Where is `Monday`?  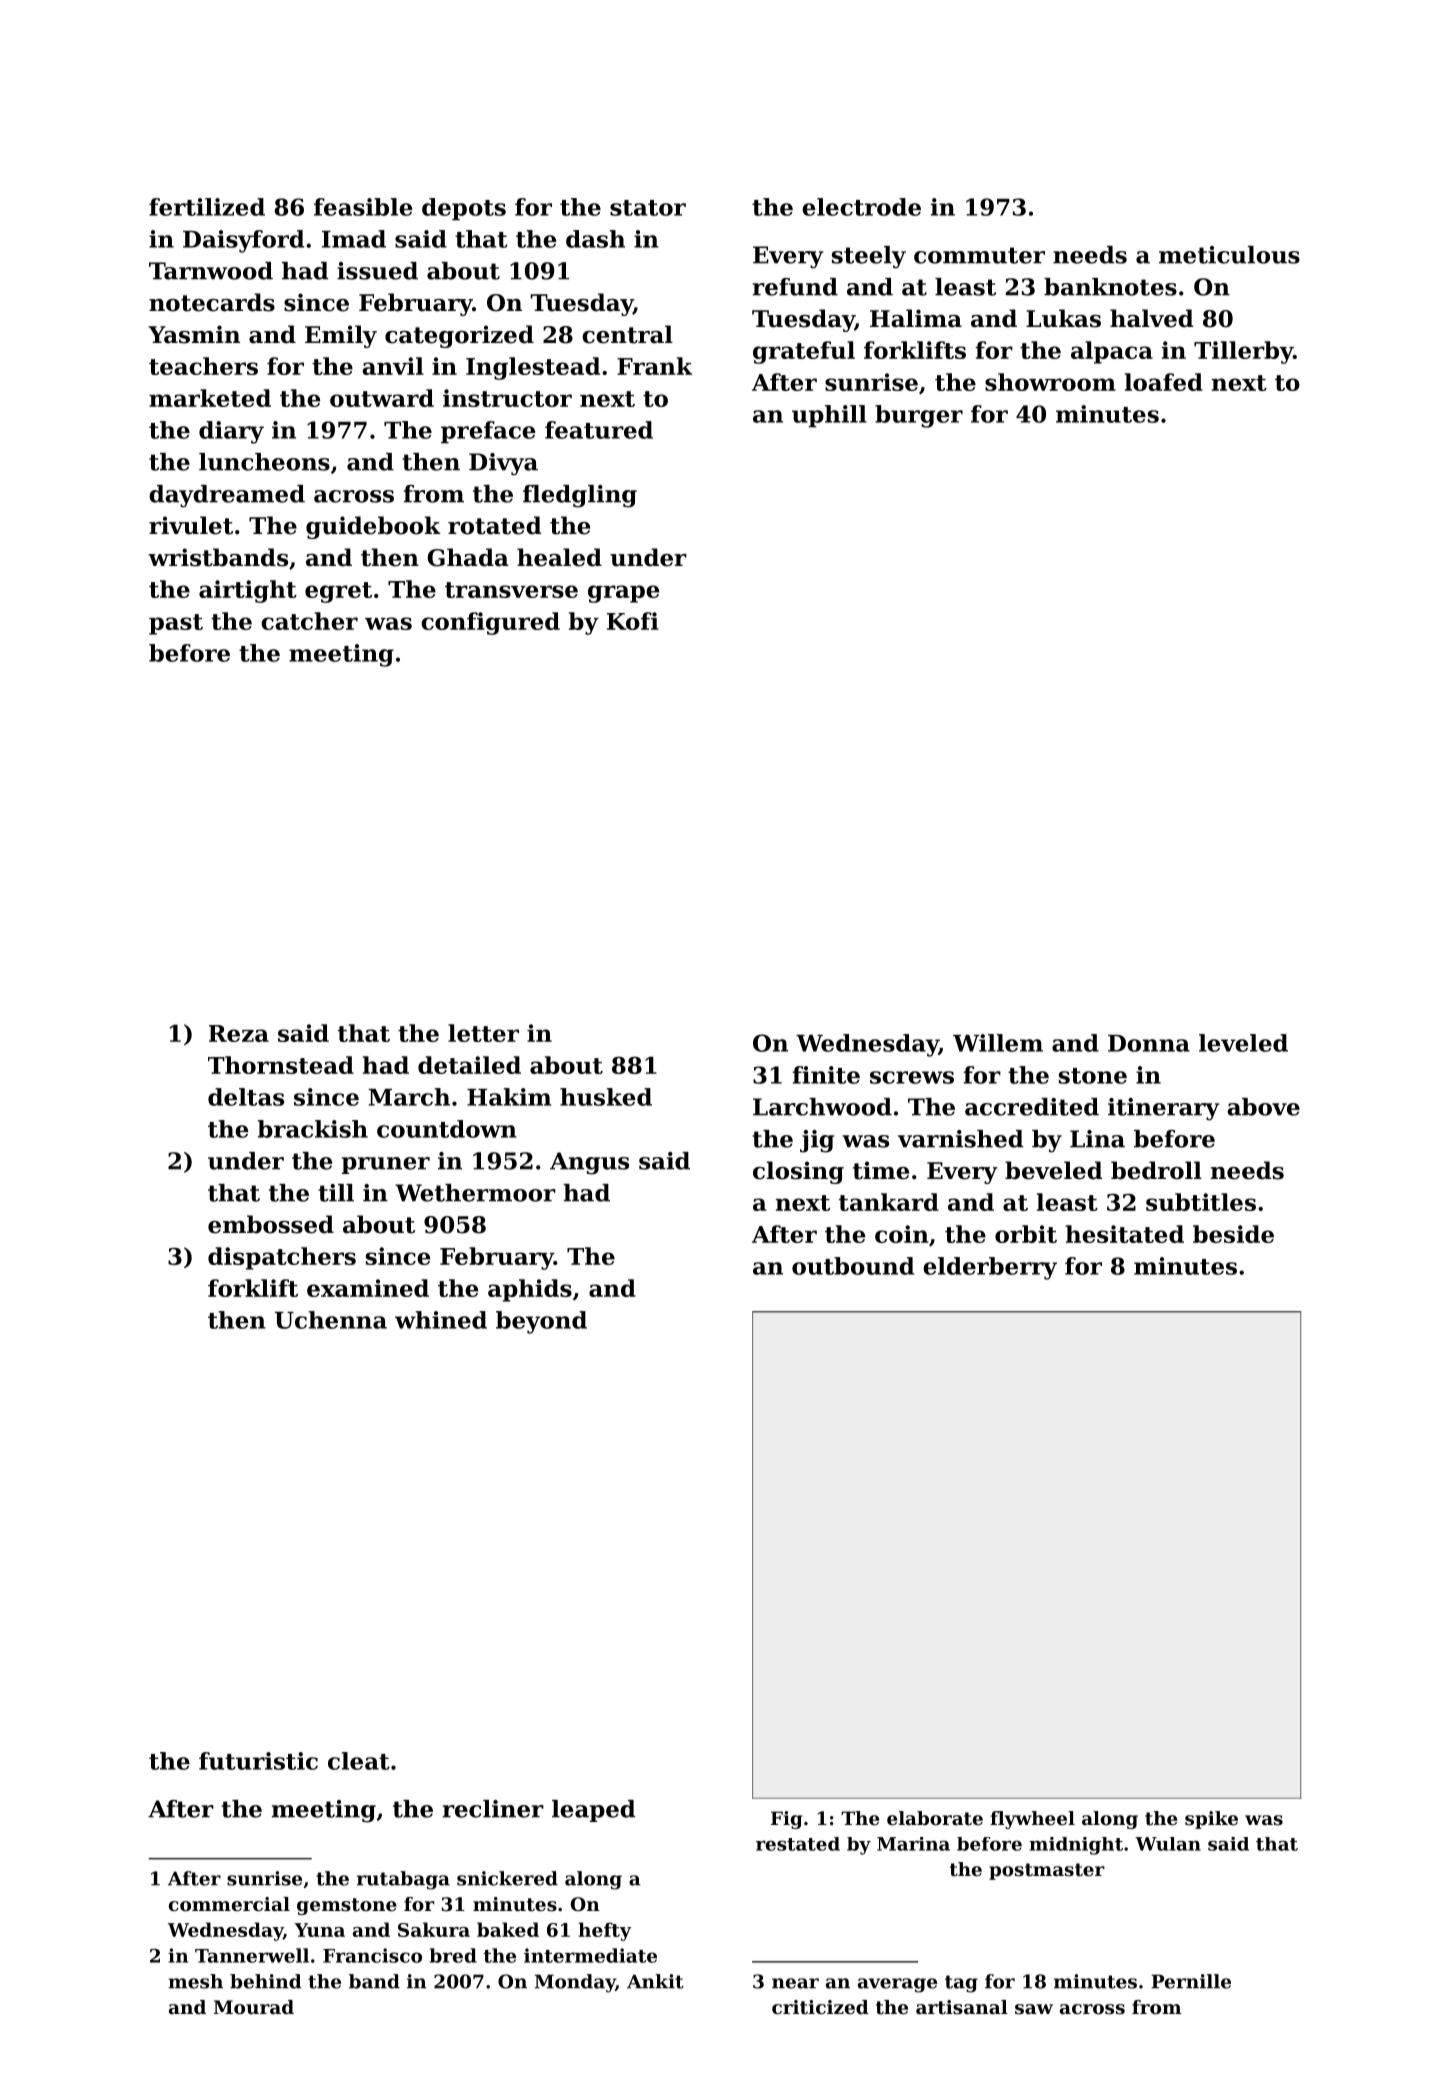
Monday is located at coordinates (575, 1983).
